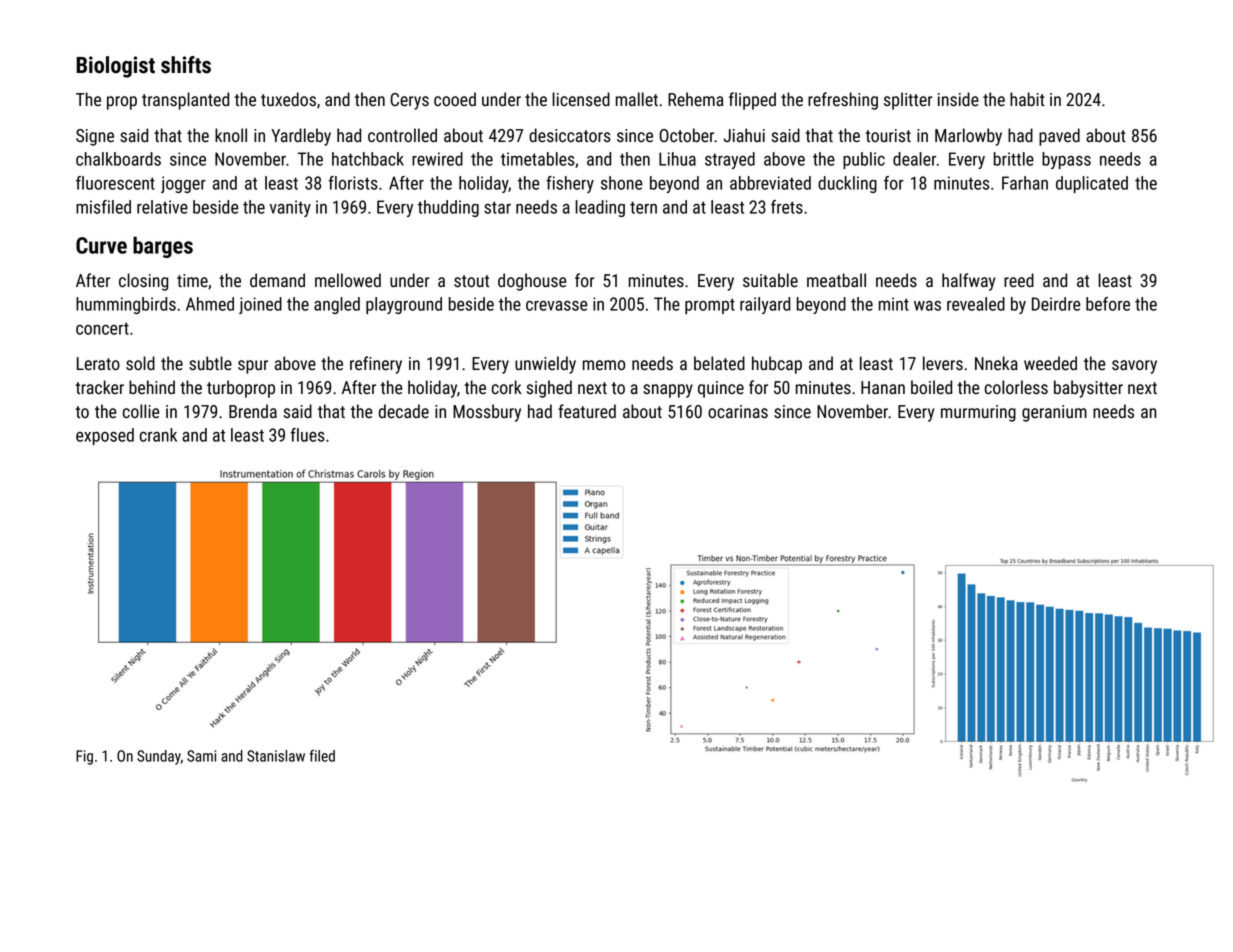 The image size is (1233, 952). Describe the element at coordinates (1092, 184) in the document. I see `duplicated` at that location.
